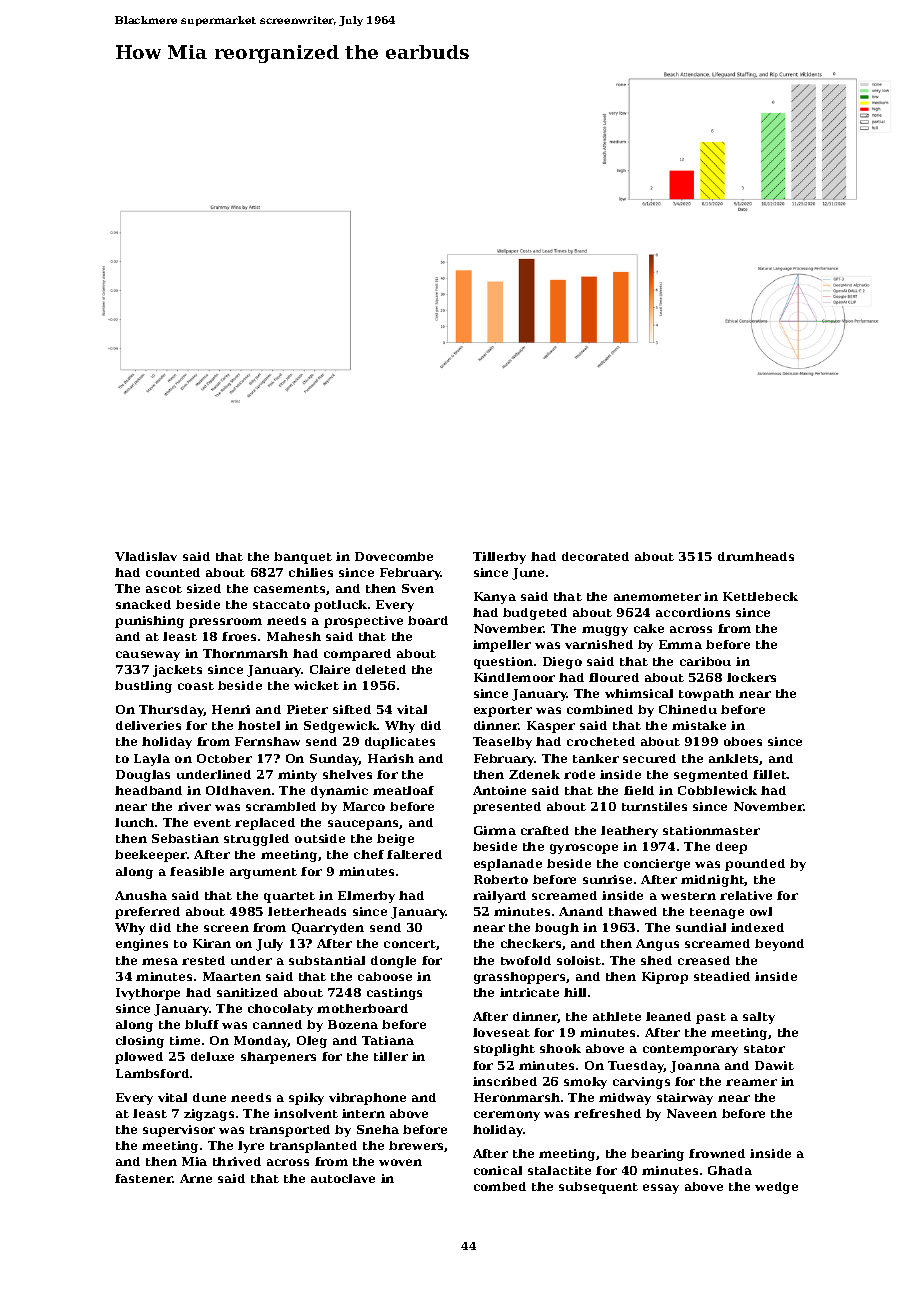 The height and width of the page is (1308, 924). What do you see at coordinates (196, 1178) in the page?
I see `Arne` at bounding box center [196, 1178].
